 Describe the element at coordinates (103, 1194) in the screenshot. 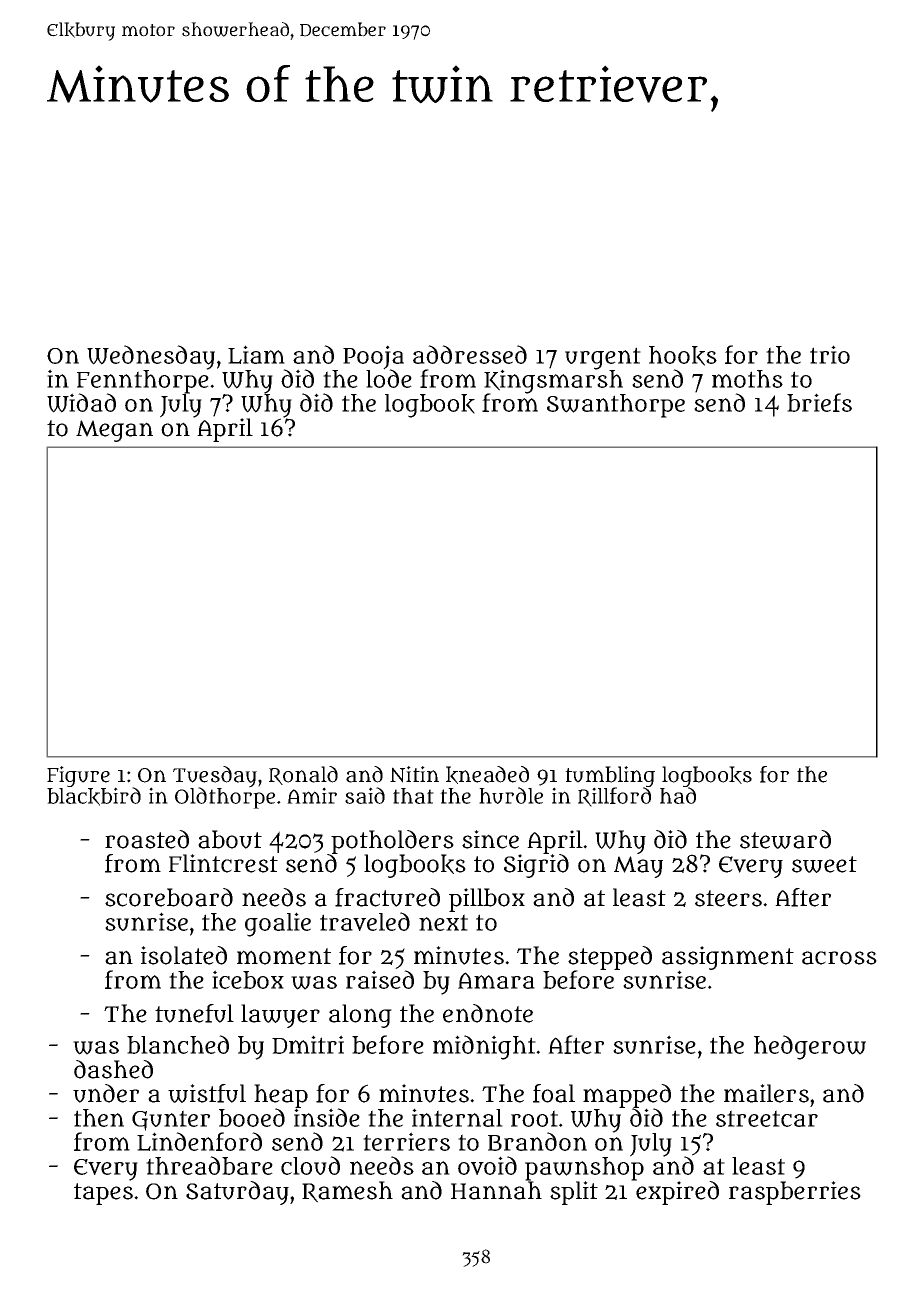

I see `tapes` at that location.
